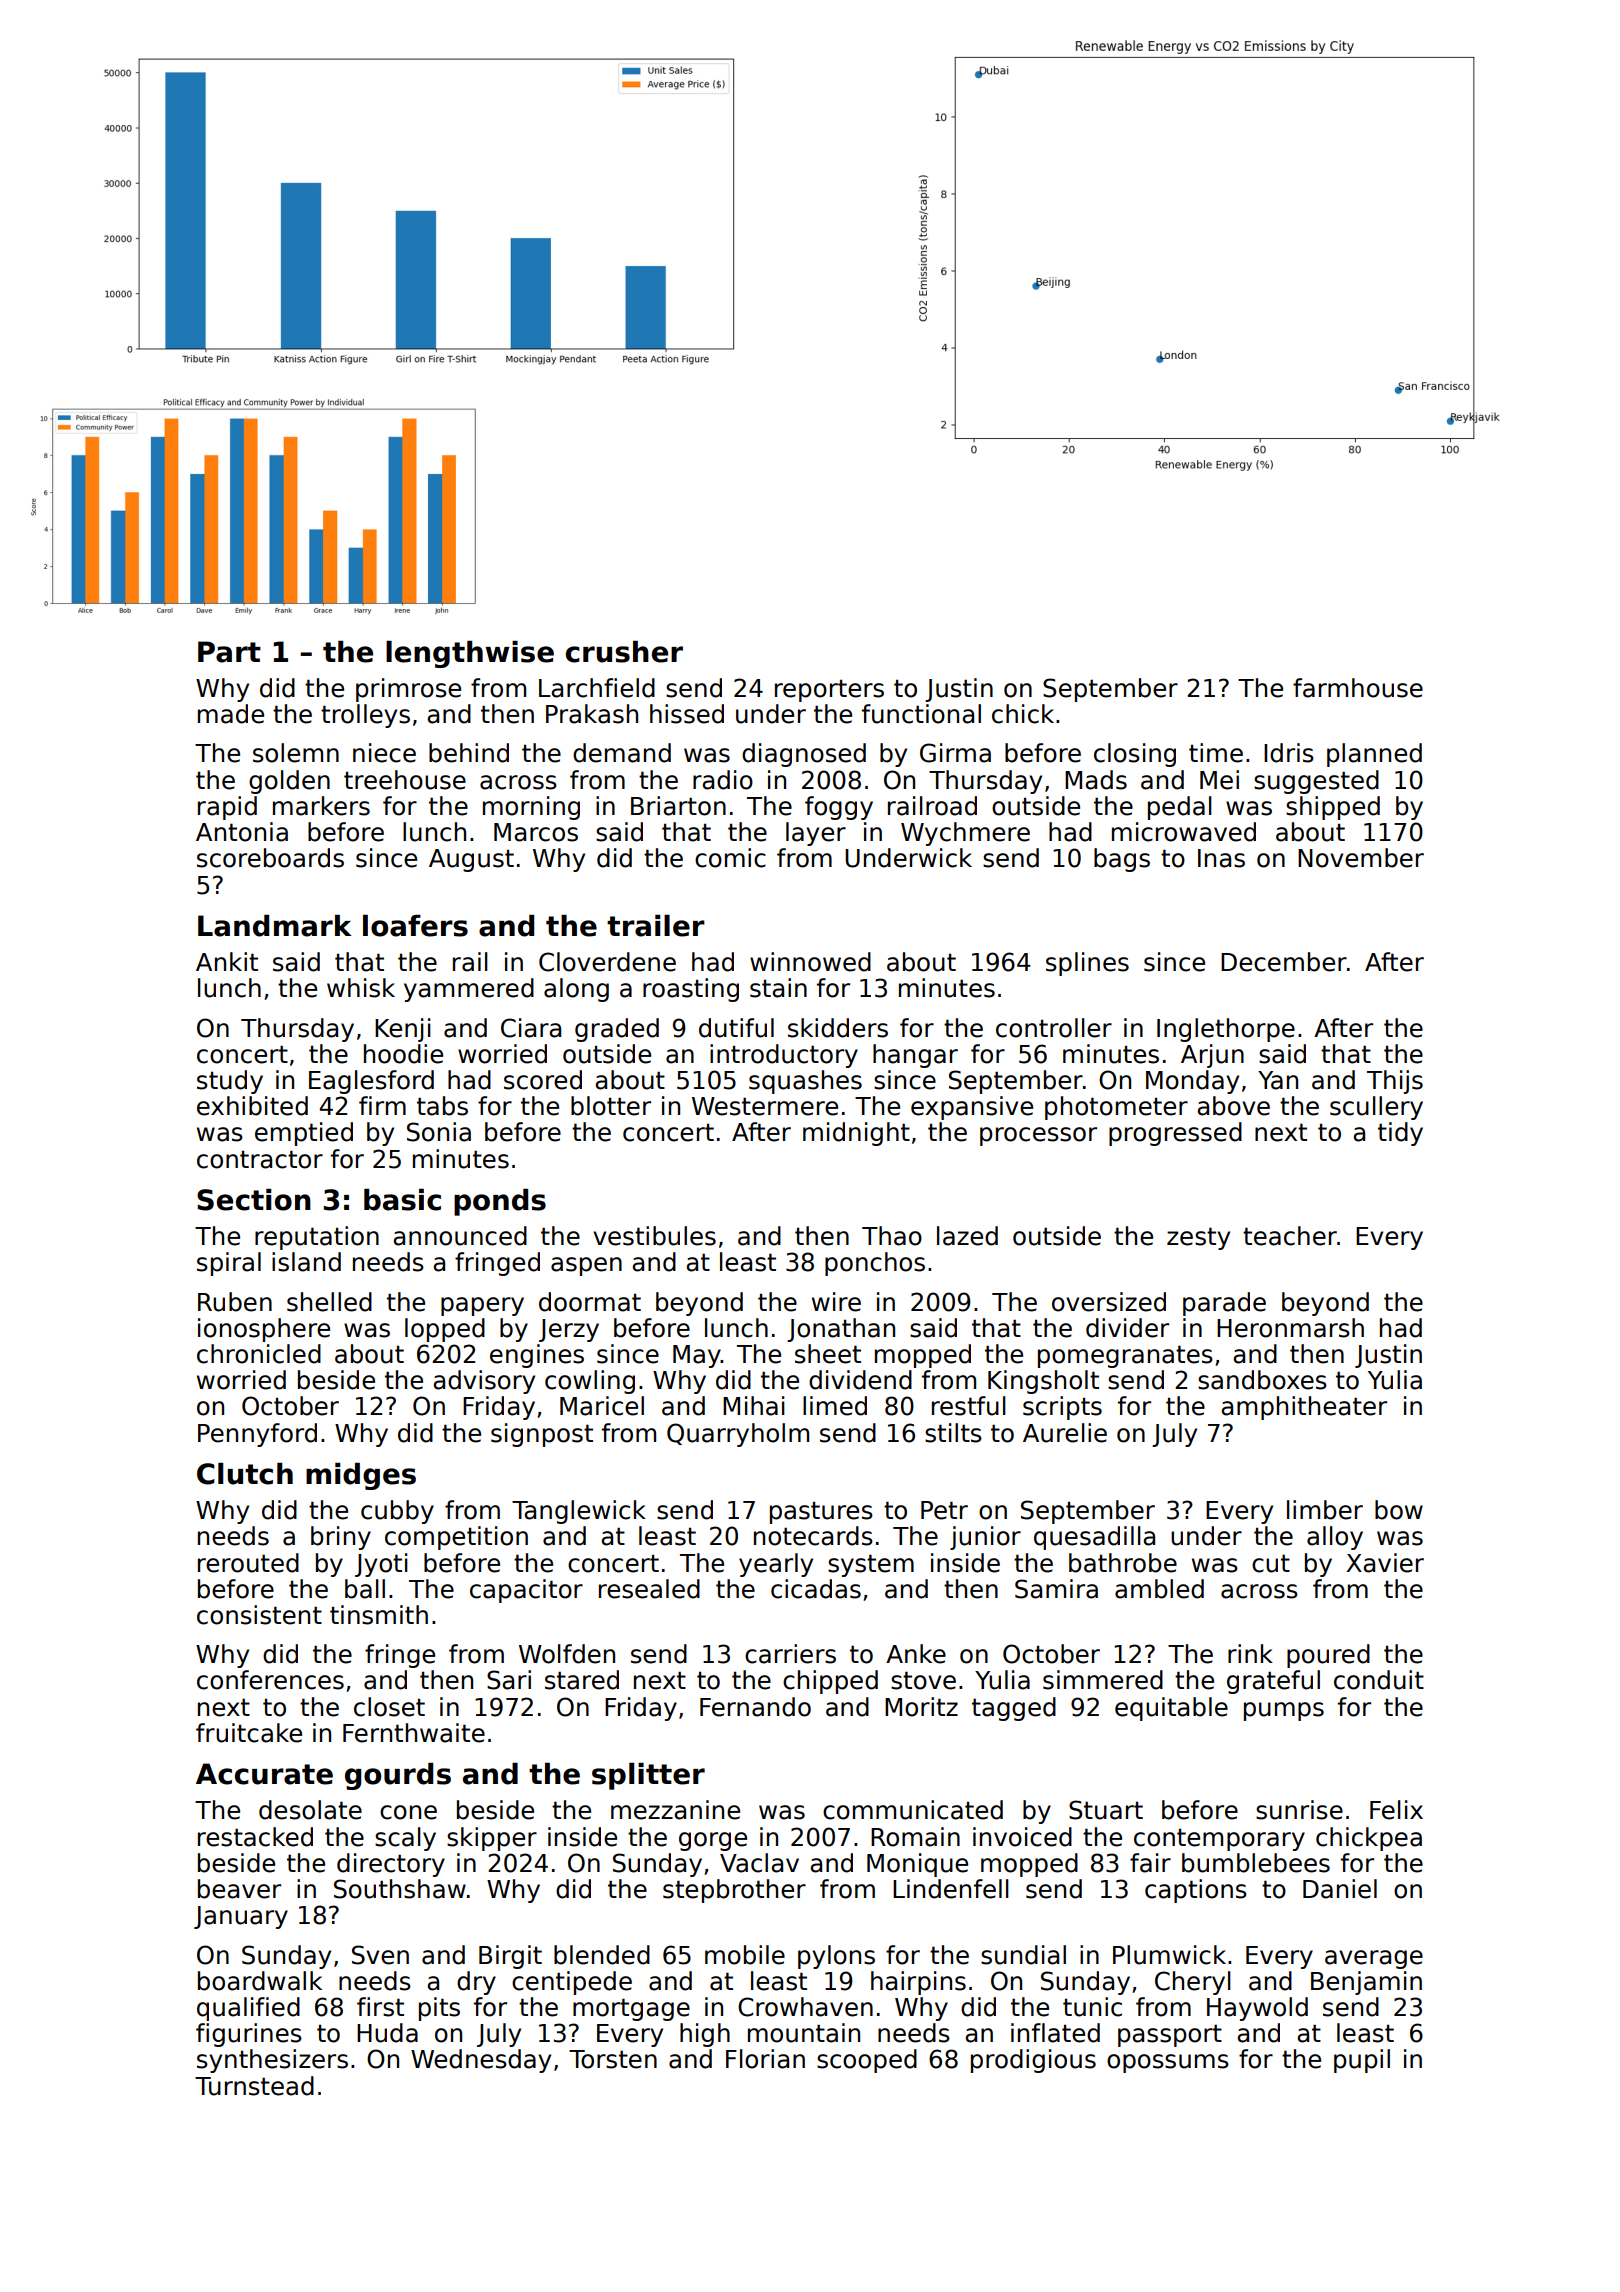 This screenshot has width=1620, height=2292. What do you see at coordinates (624, 652) in the screenshot?
I see `crusher` at bounding box center [624, 652].
